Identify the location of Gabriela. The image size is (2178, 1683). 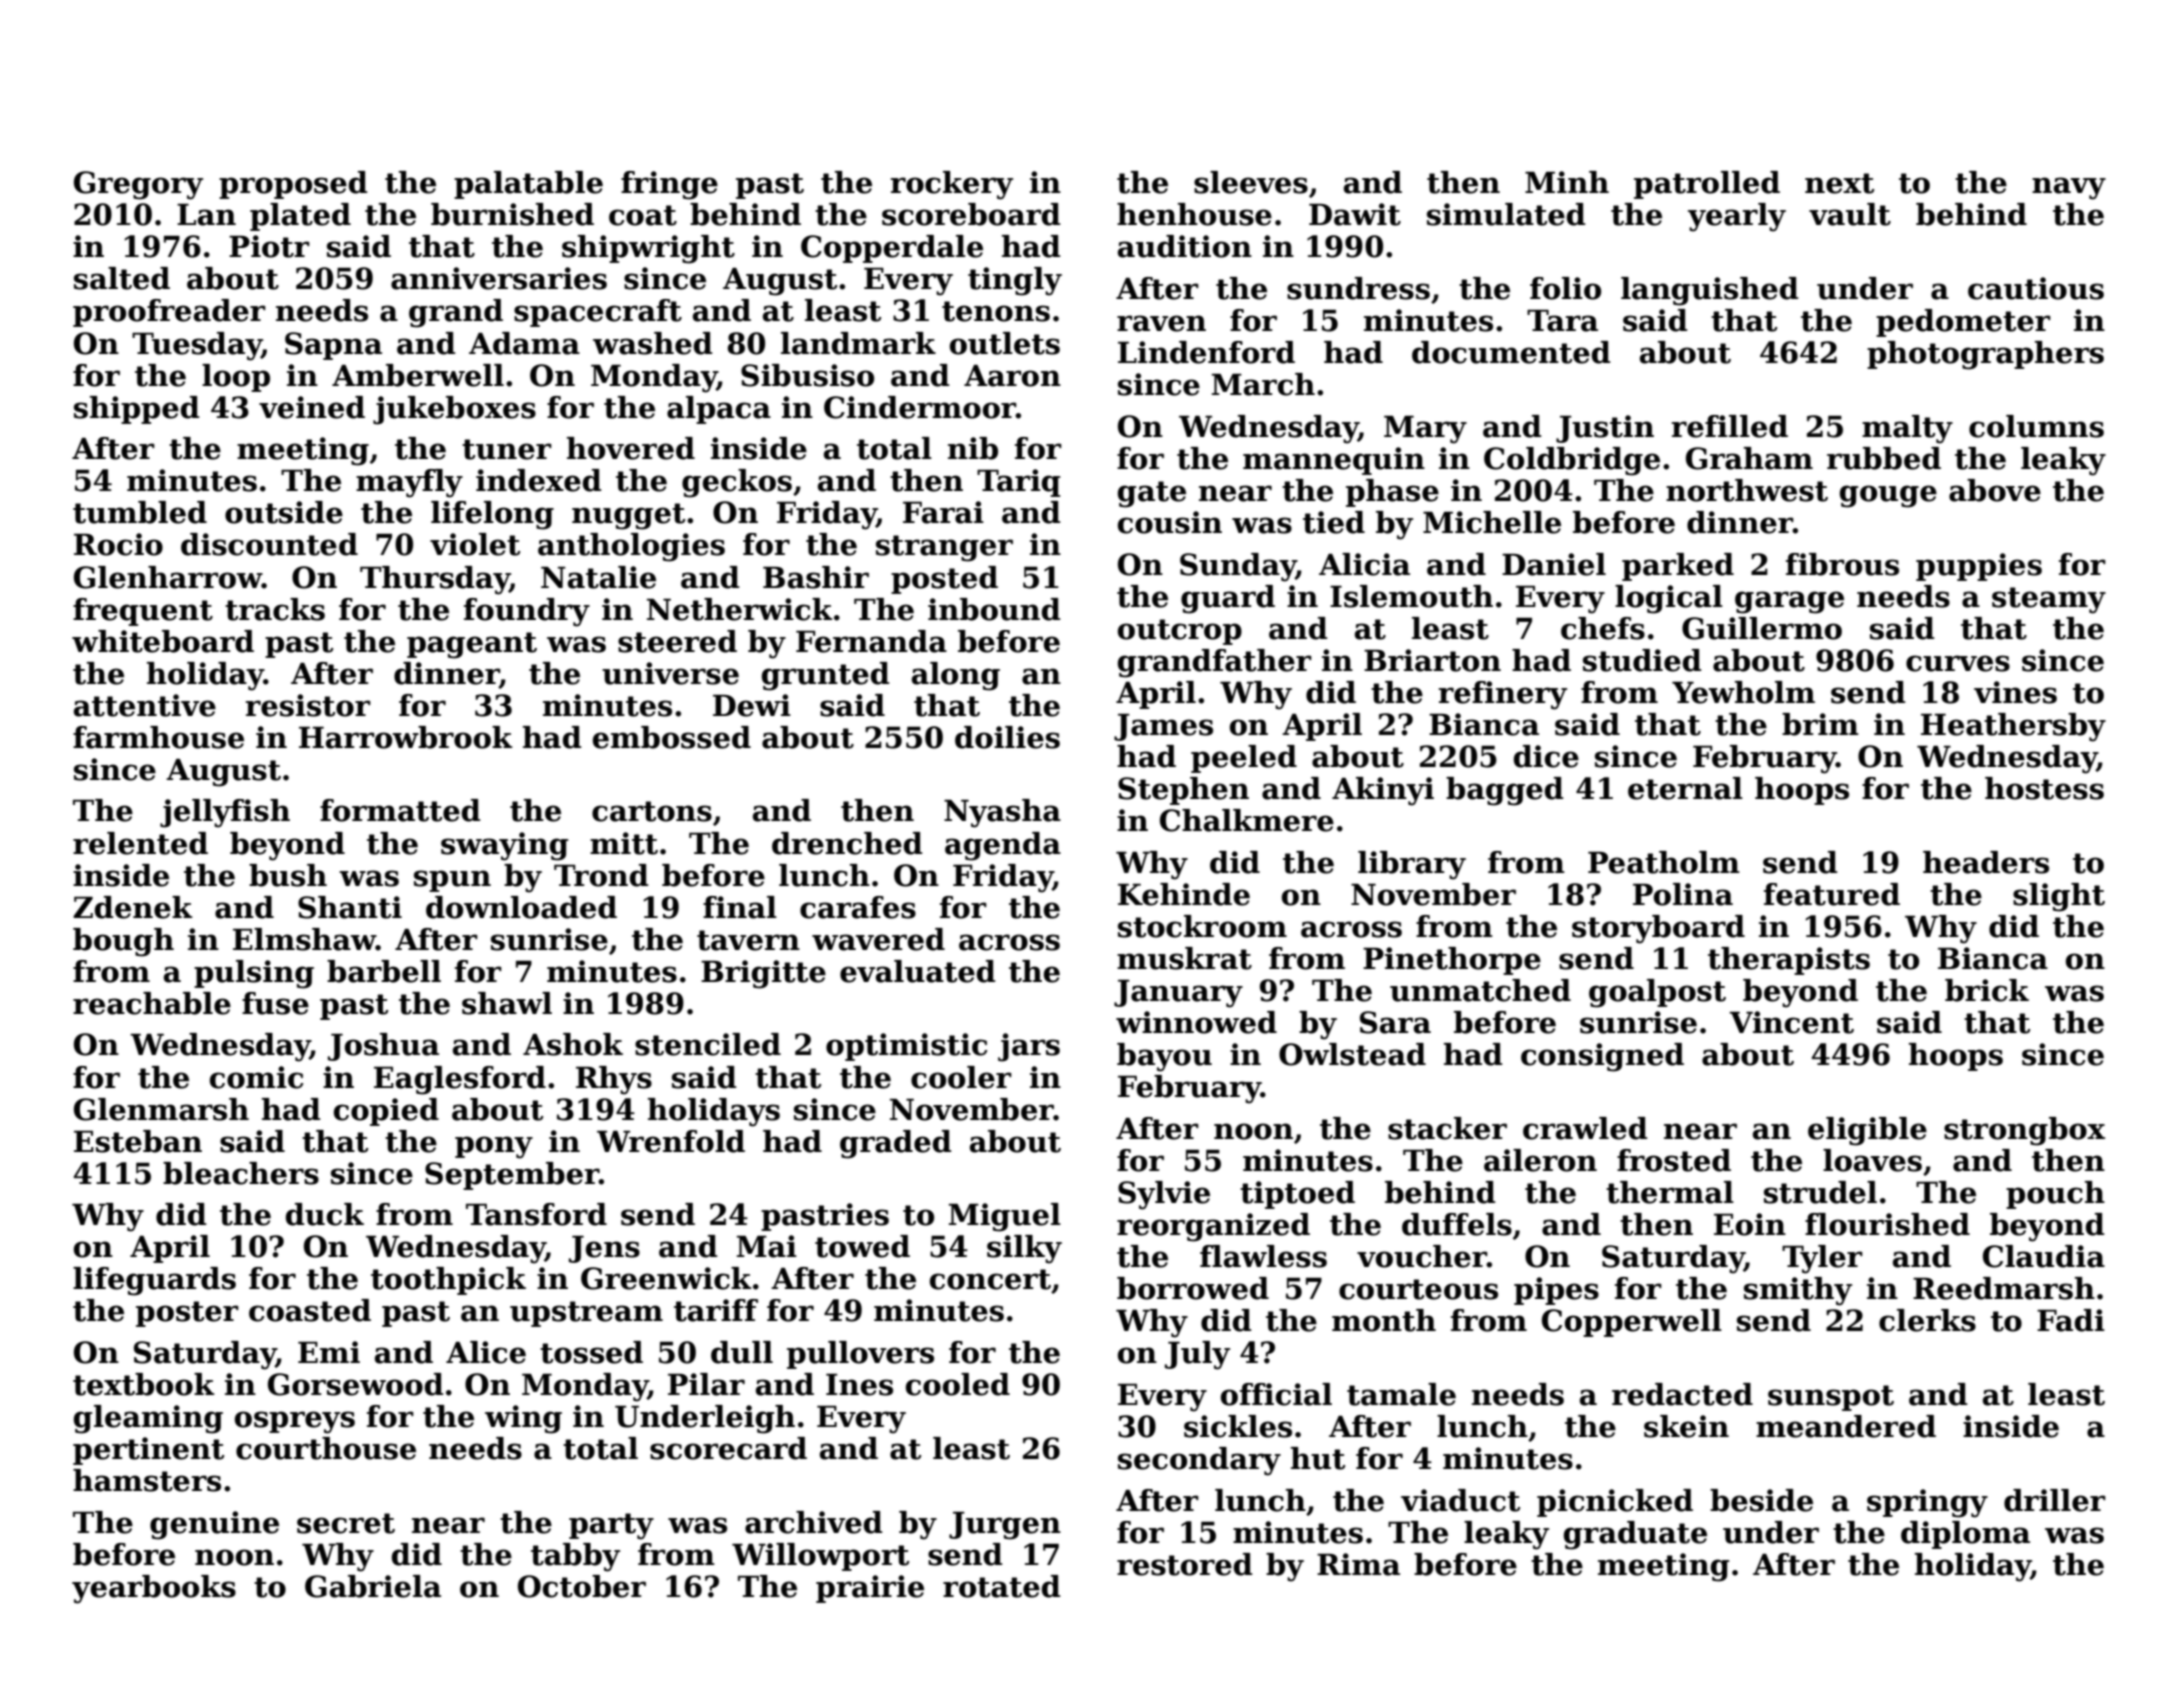
(373, 1586).
